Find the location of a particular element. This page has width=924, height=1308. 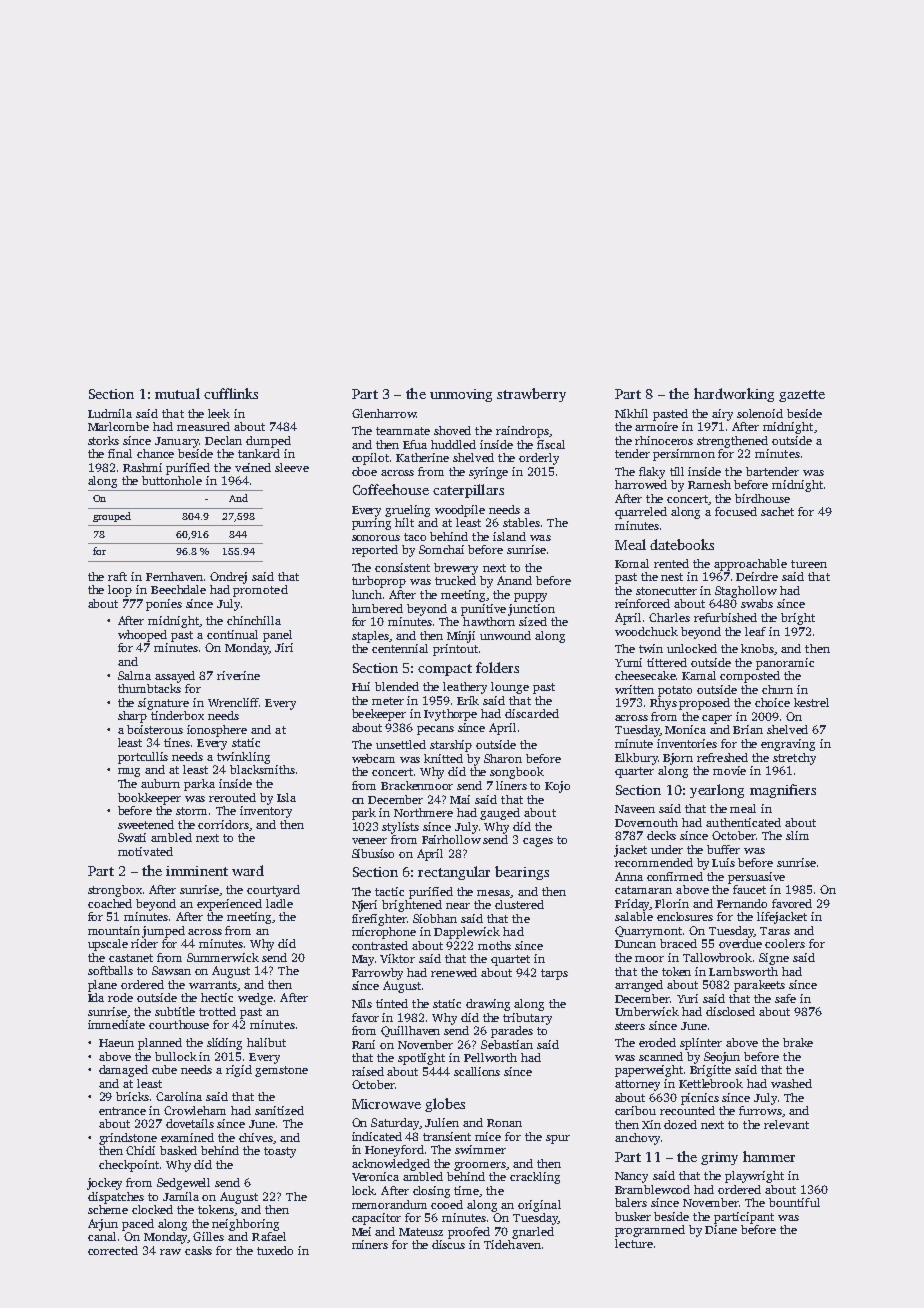

magnifiers is located at coordinates (783, 791).
